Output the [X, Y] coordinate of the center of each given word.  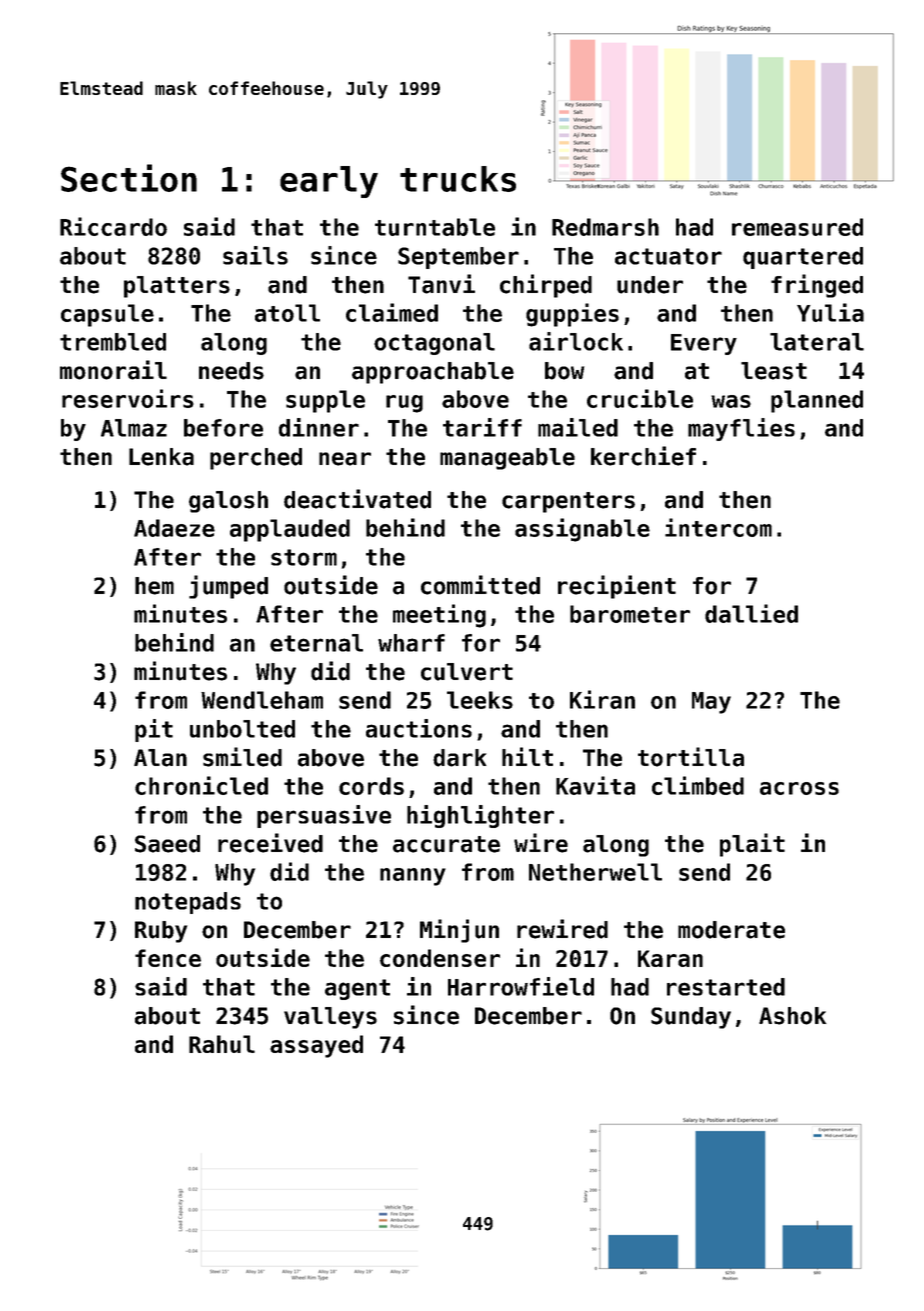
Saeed [167, 844]
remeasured [797, 227]
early [329, 182]
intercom [718, 527]
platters [177, 287]
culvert [467, 672]
